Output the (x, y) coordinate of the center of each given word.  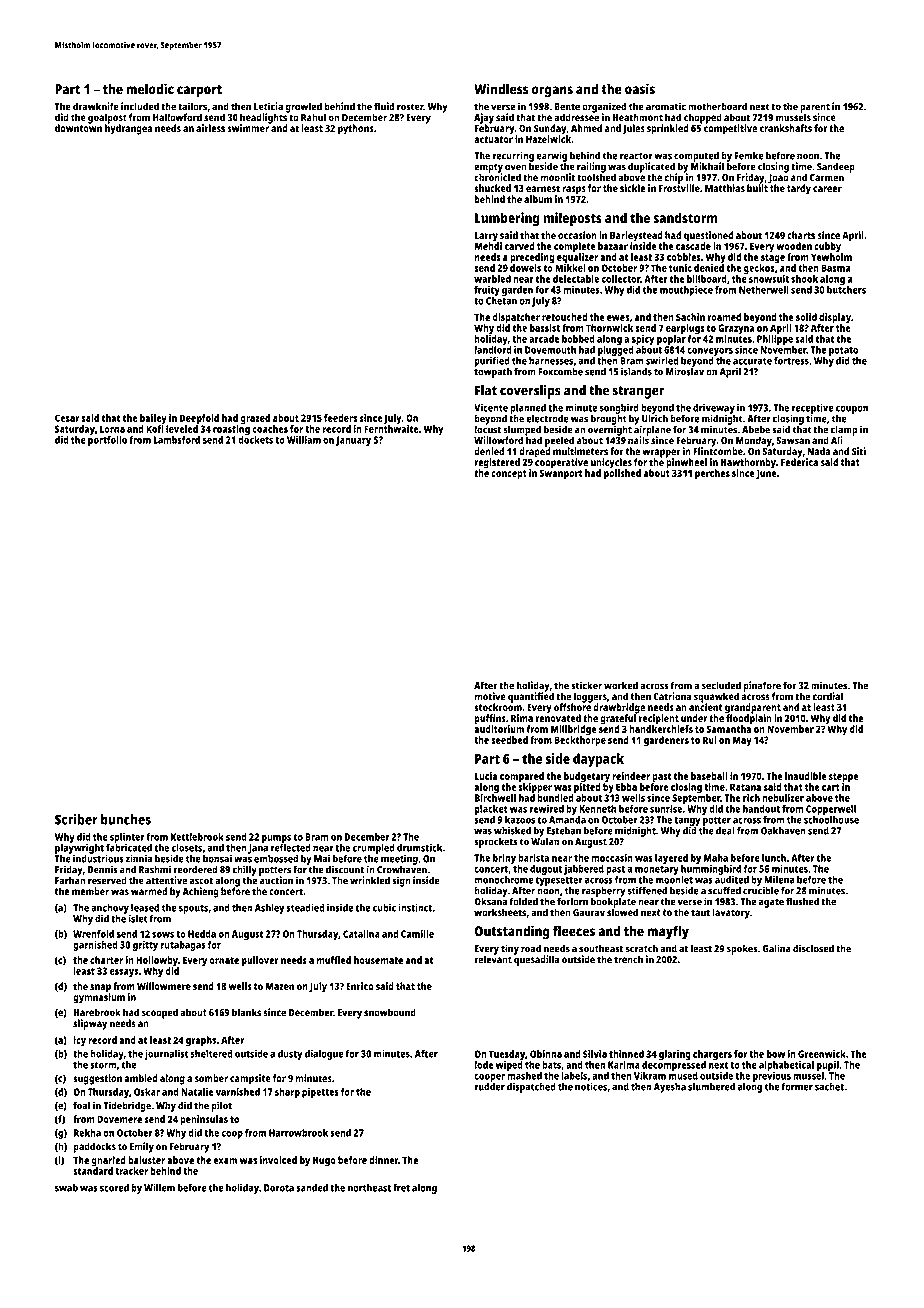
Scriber (76, 819)
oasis (640, 89)
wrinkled (370, 880)
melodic (150, 89)
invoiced (278, 1160)
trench (628, 959)
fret (401, 1188)
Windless (501, 89)
